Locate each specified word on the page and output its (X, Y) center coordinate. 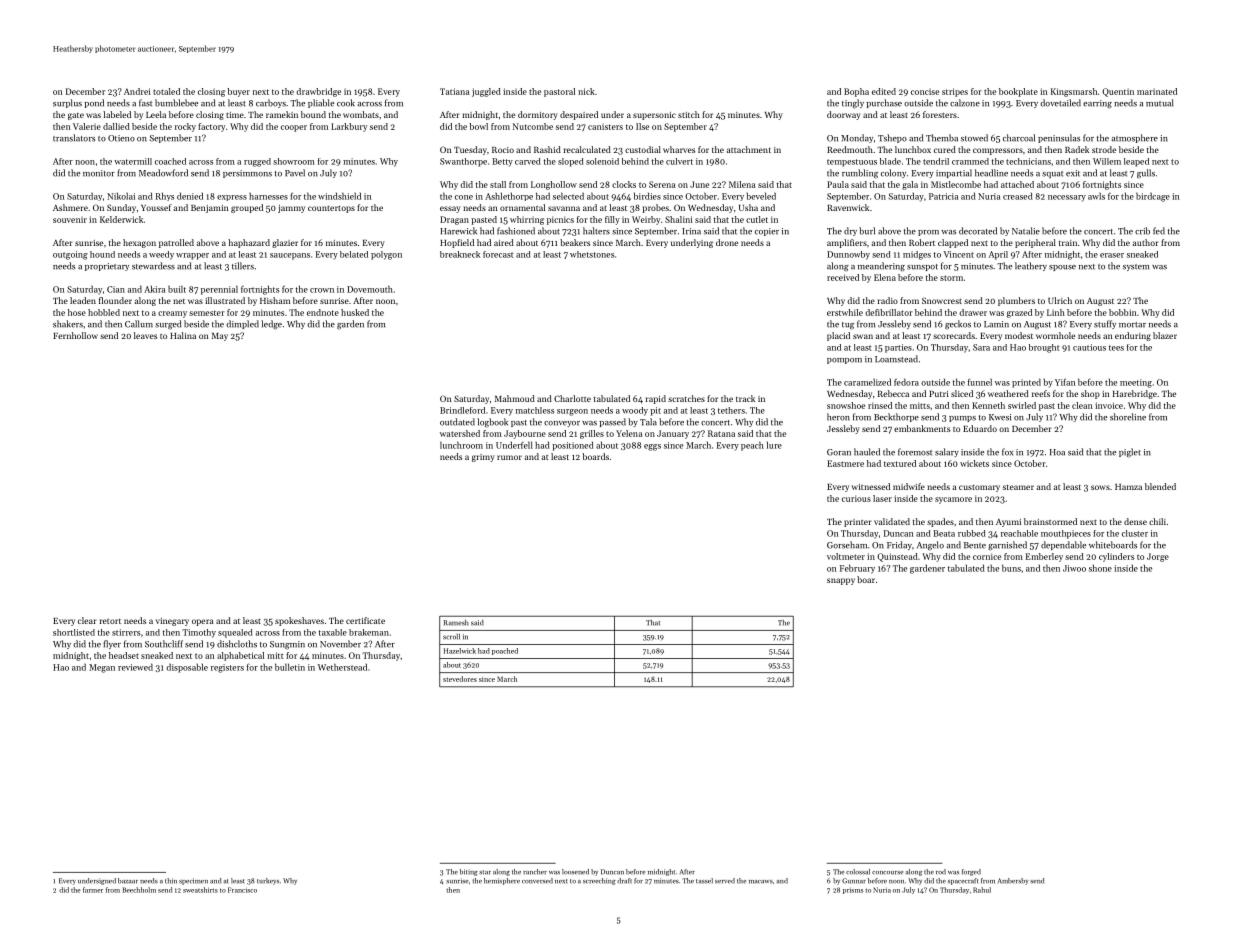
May (220, 337)
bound (313, 114)
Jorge (1158, 557)
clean (1082, 405)
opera (203, 622)
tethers (731, 410)
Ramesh (456, 622)
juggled (486, 92)
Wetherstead (342, 667)
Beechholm (139, 890)
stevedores (460, 679)
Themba (942, 138)
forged (971, 872)
